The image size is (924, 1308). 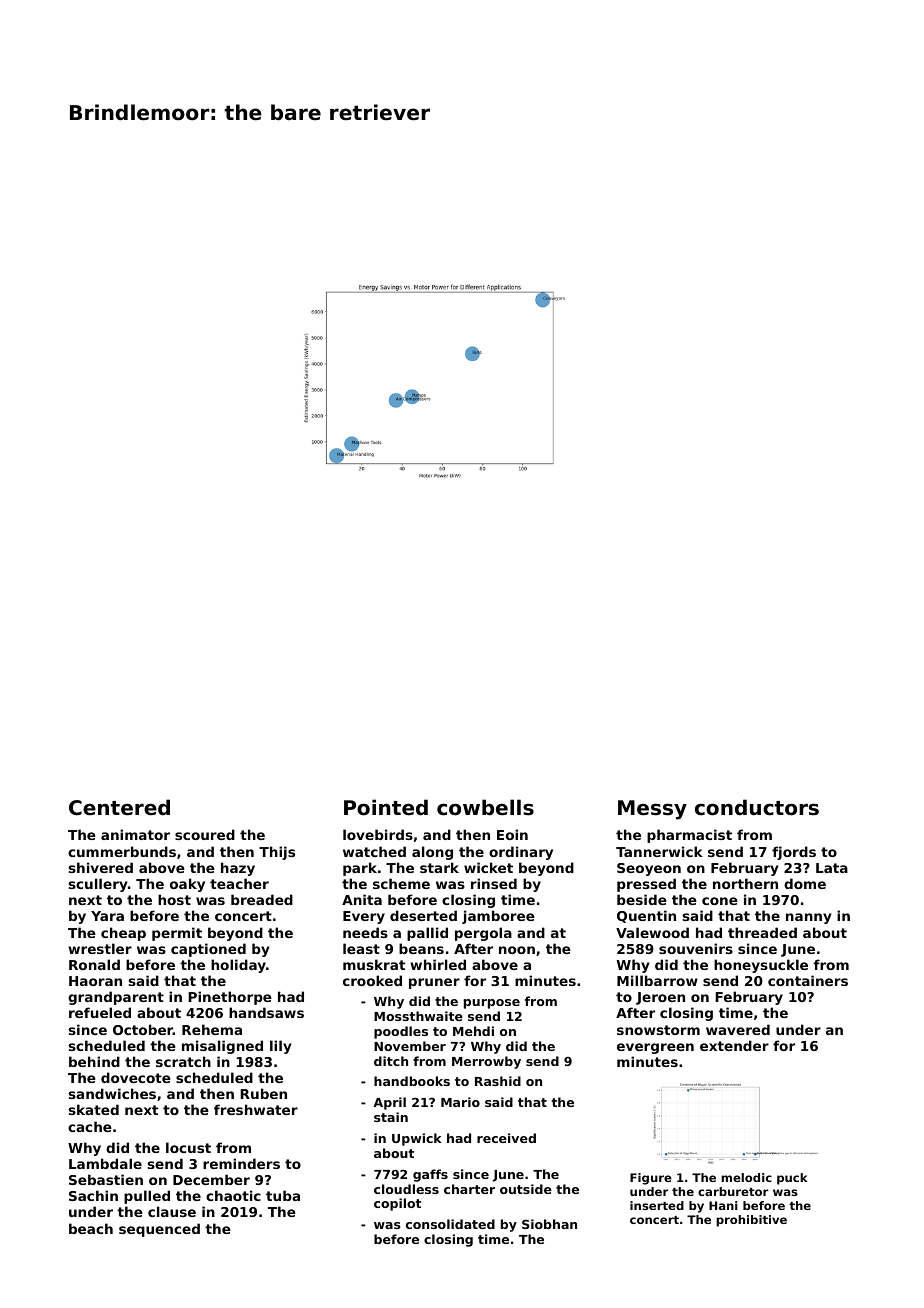 What do you see at coordinates (757, 807) in the screenshot?
I see `conductors` at bounding box center [757, 807].
